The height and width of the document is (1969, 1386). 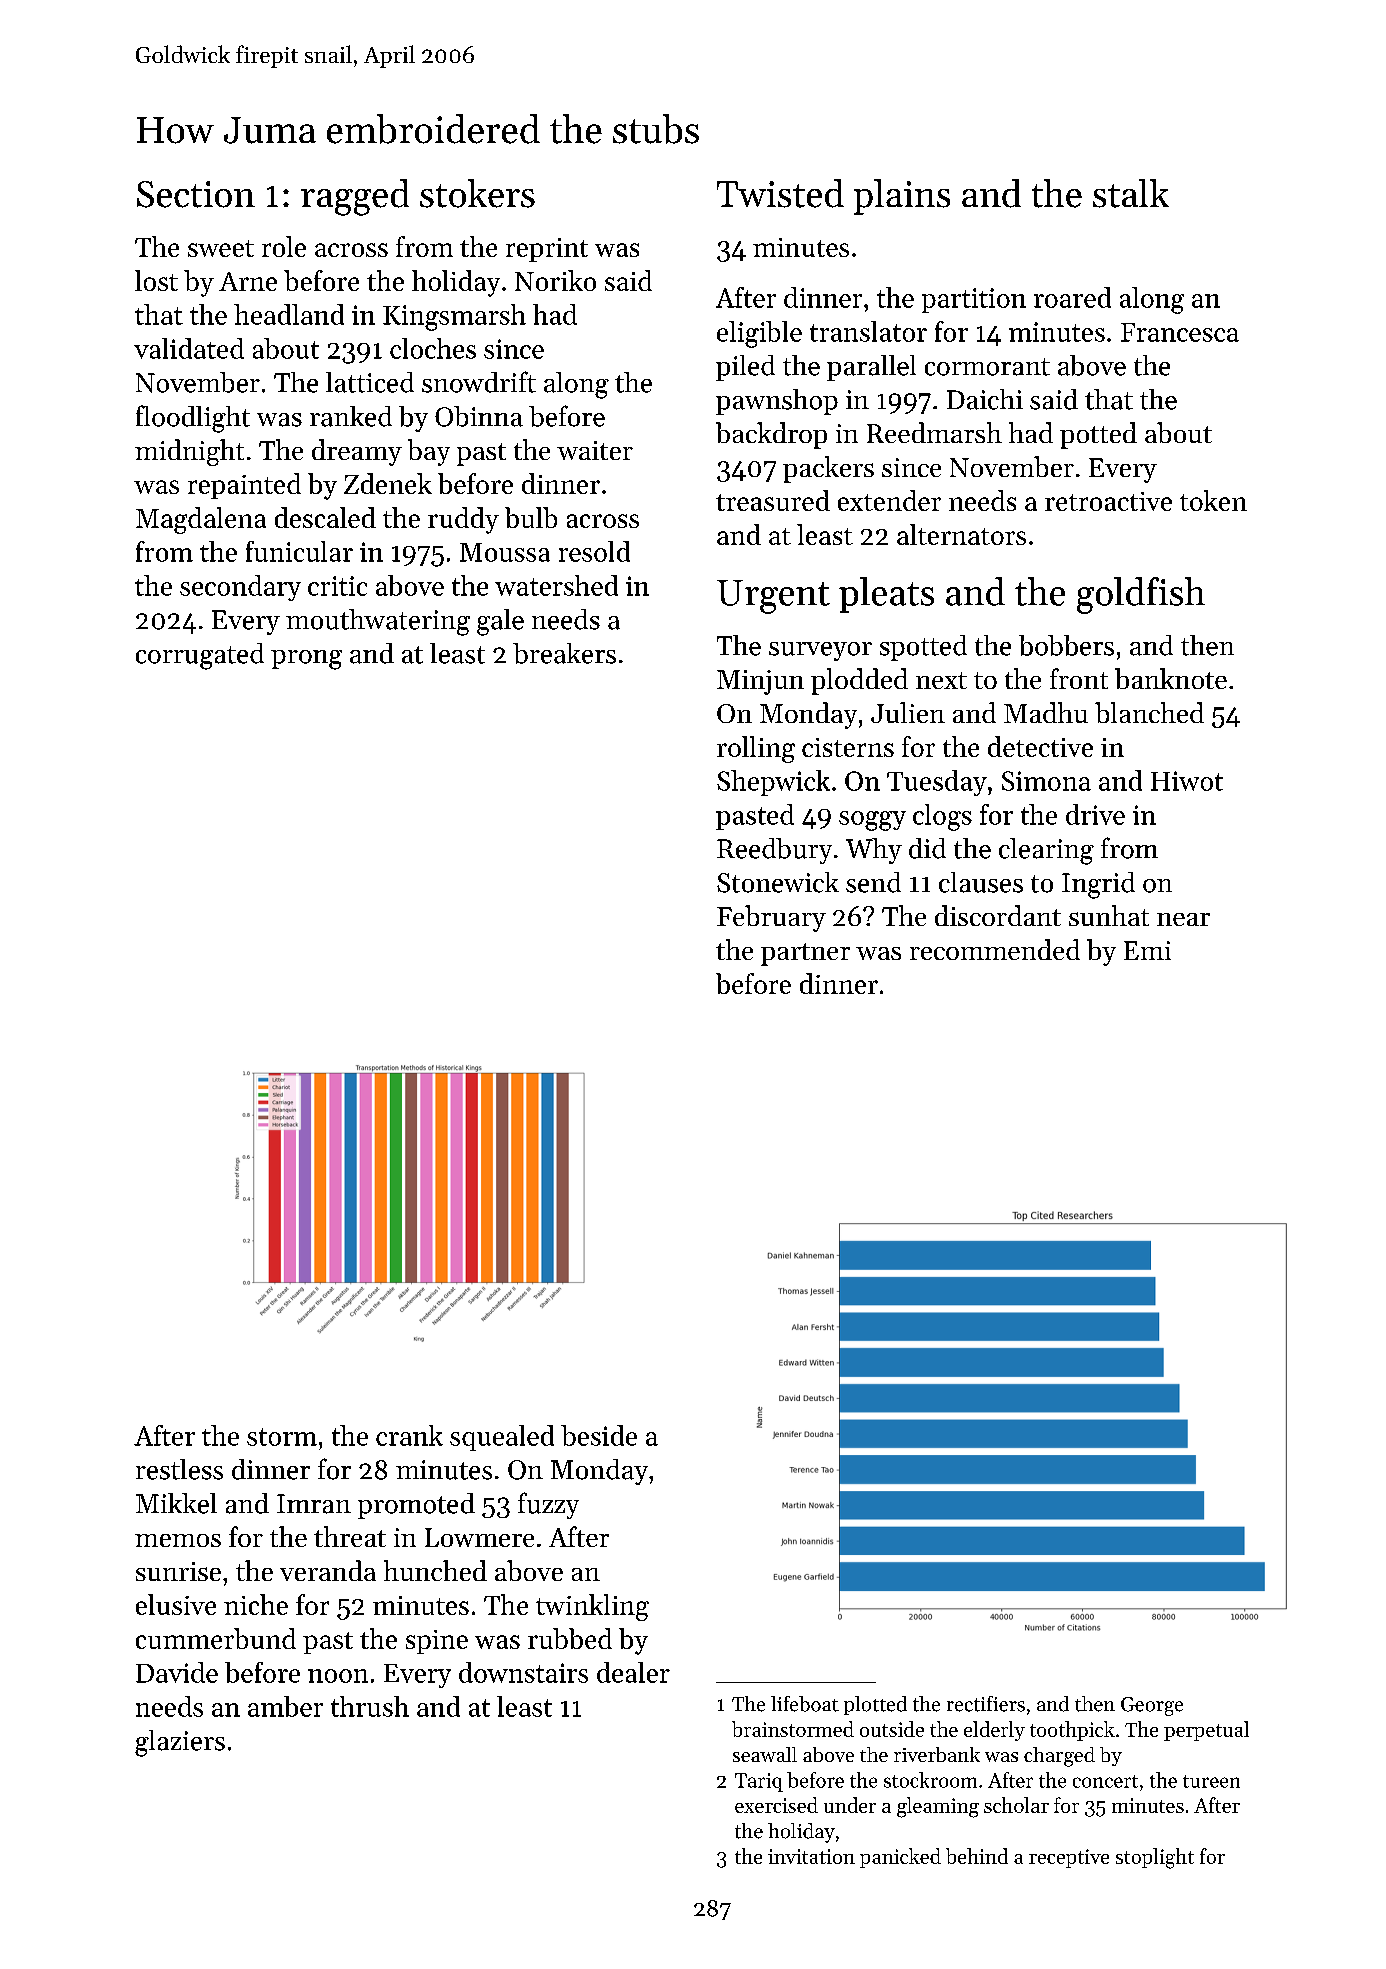 I want to click on beside, so click(x=599, y=1435).
